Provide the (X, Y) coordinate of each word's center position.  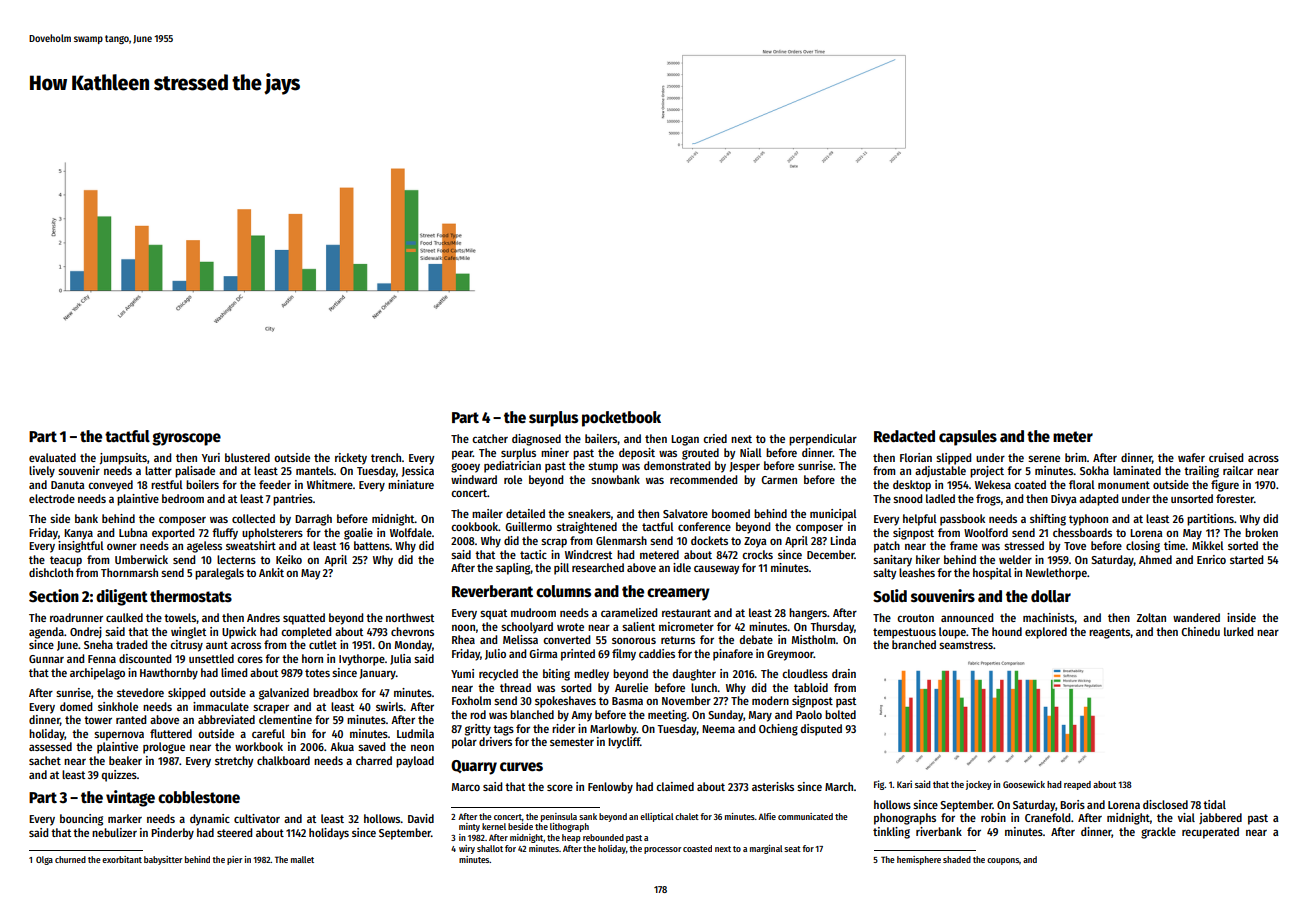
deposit (637, 454)
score (560, 787)
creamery (678, 594)
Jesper (745, 467)
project (987, 472)
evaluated (52, 457)
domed (76, 706)
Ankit (271, 572)
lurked (1238, 631)
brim (1076, 457)
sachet (45, 760)
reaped (1077, 785)
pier (235, 860)
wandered (1196, 617)
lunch (704, 687)
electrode (52, 498)
